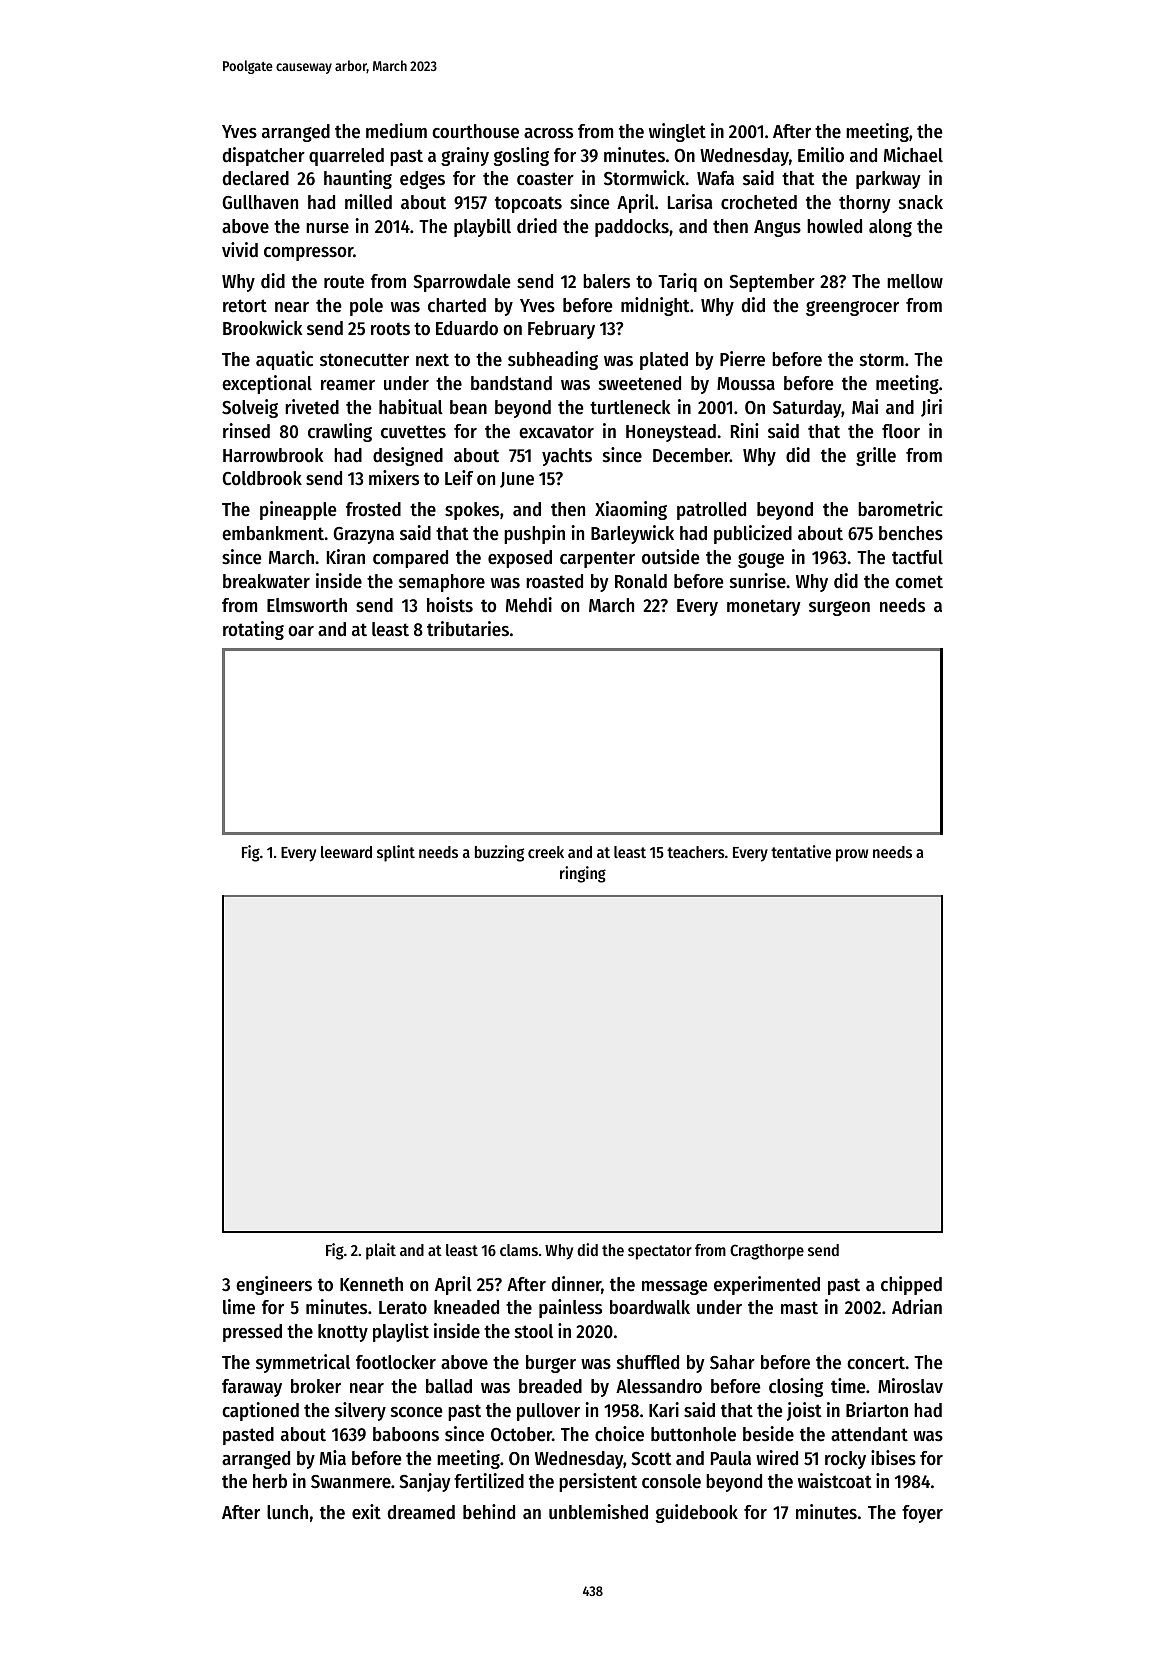 The image size is (1165, 1654). Describe the element at coordinates (583, 874) in the screenshot. I see `ringing` at that location.
